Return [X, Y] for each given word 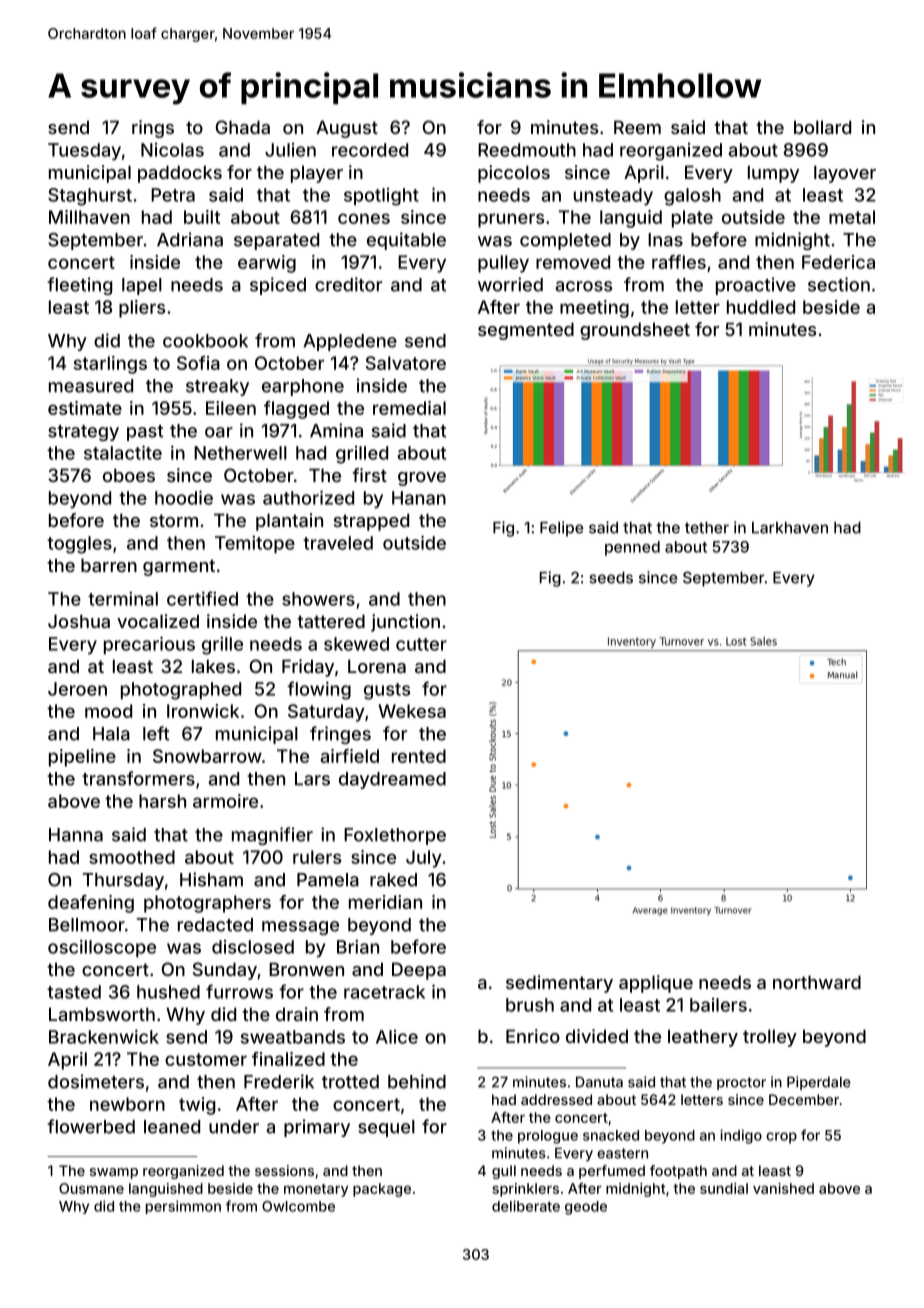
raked [393, 880]
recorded [370, 150]
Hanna [76, 835]
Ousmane [91, 1188]
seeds [611, 578]
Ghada [243, 127]
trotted [350, 1082]
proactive [756, 286]
